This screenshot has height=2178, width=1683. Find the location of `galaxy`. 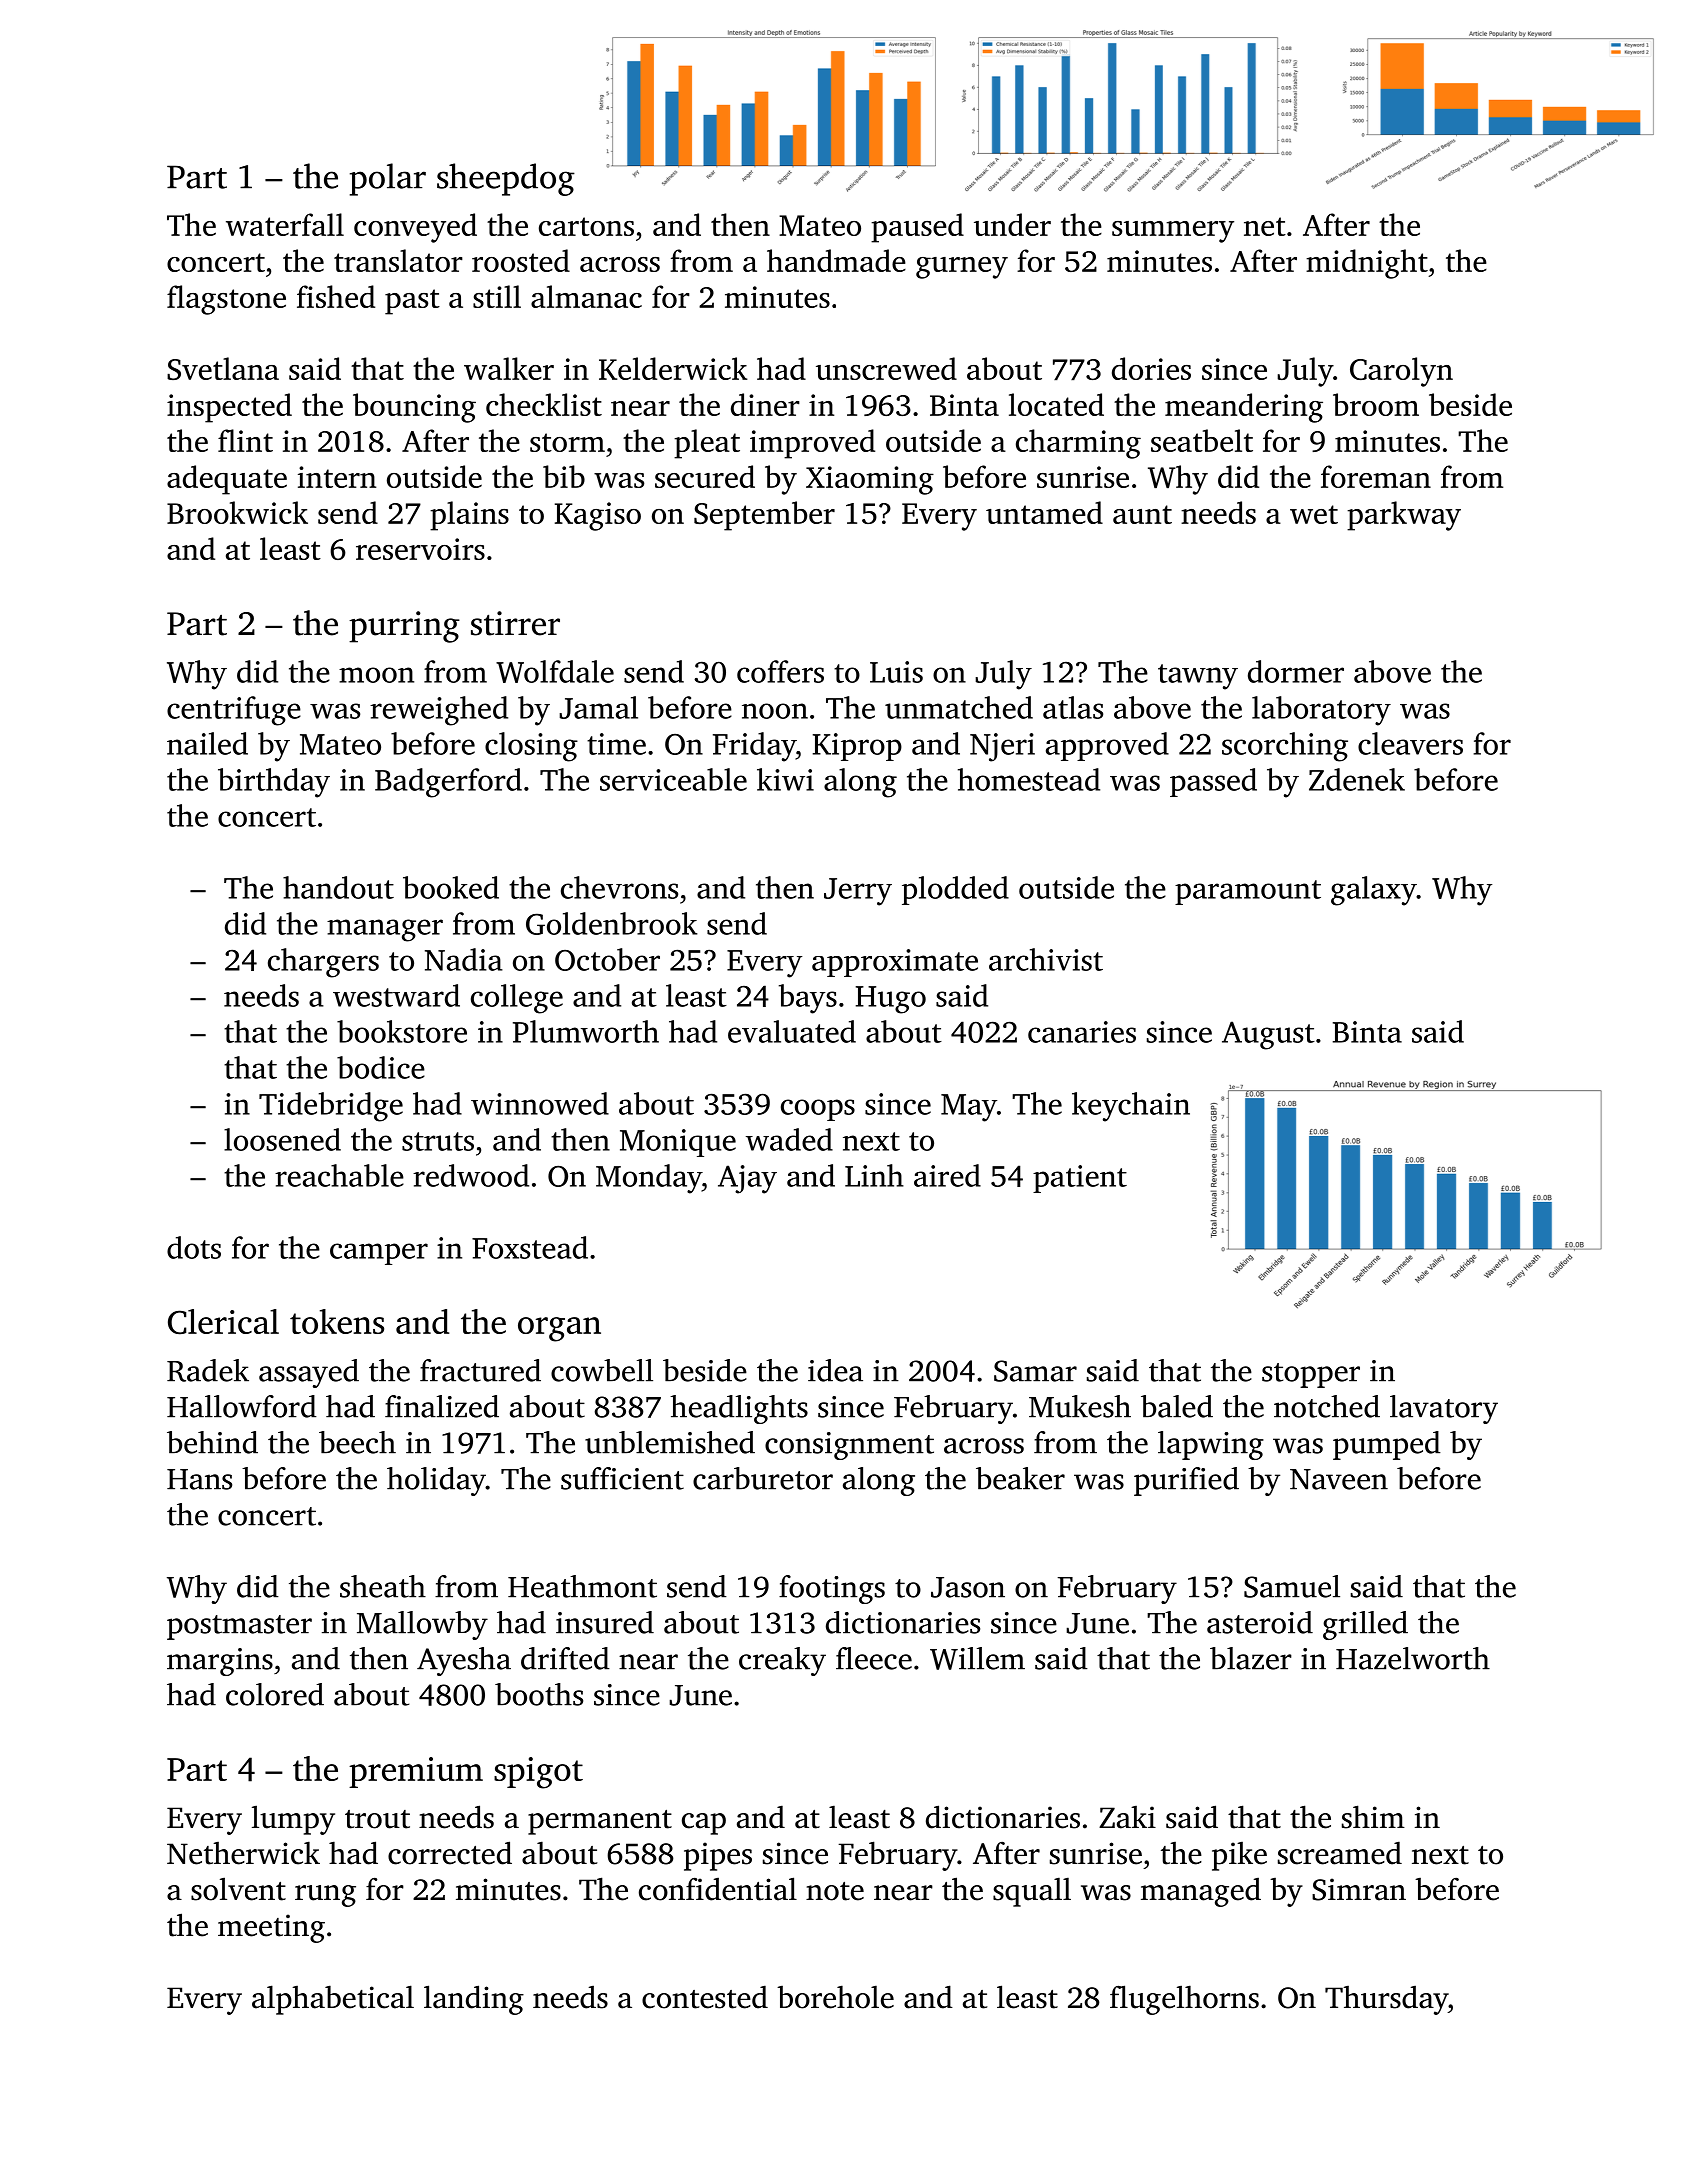

galaxy is located at coordinates (1374, 891).
